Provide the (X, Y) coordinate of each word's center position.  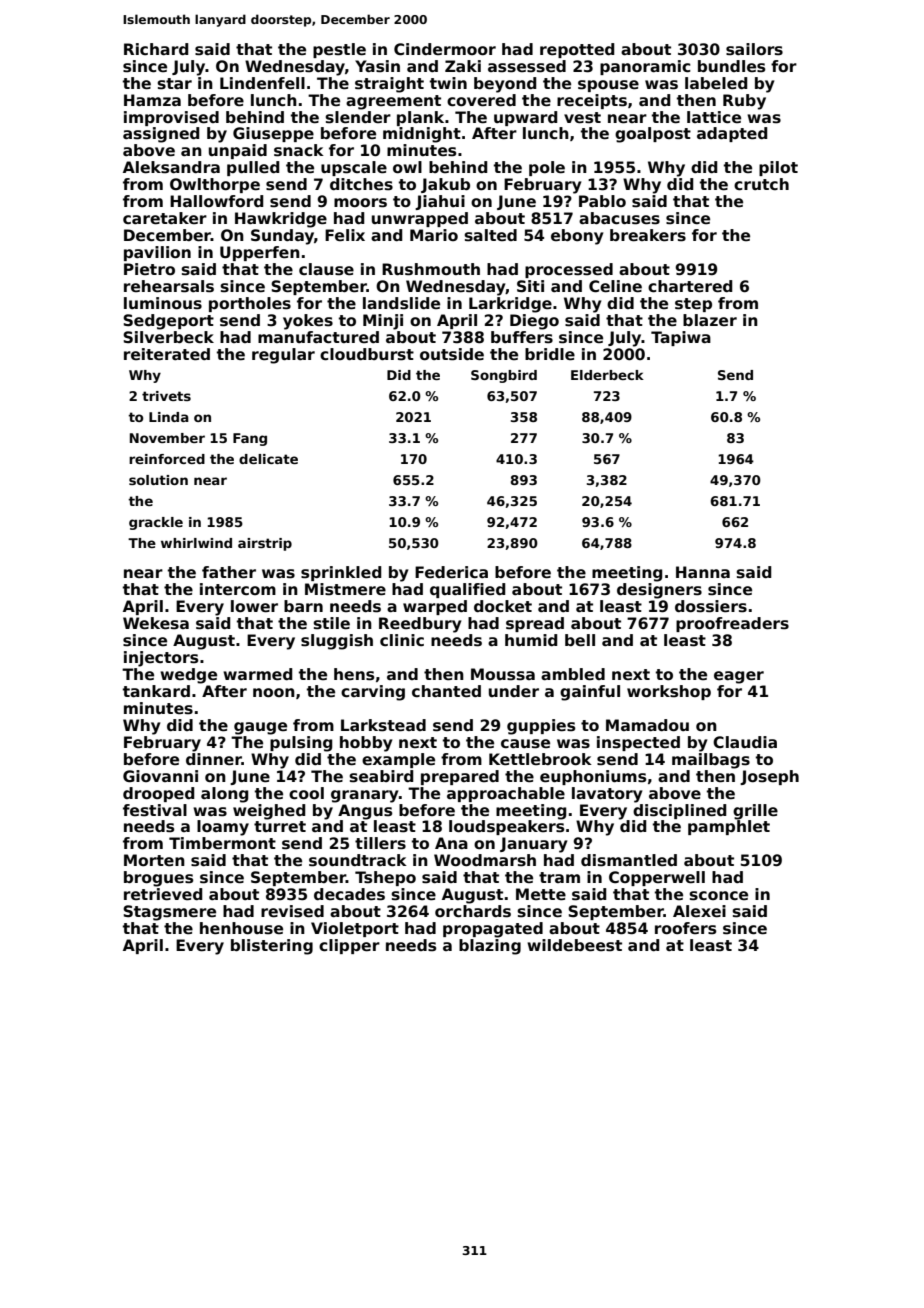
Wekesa (156, 623)
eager (739, 677)
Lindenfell (262, 83)
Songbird (504, 376)
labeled (716, 83)
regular (283, 356)
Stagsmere (169, 913)
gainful (590, 693)
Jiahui (440, 202)
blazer (710, 320)
